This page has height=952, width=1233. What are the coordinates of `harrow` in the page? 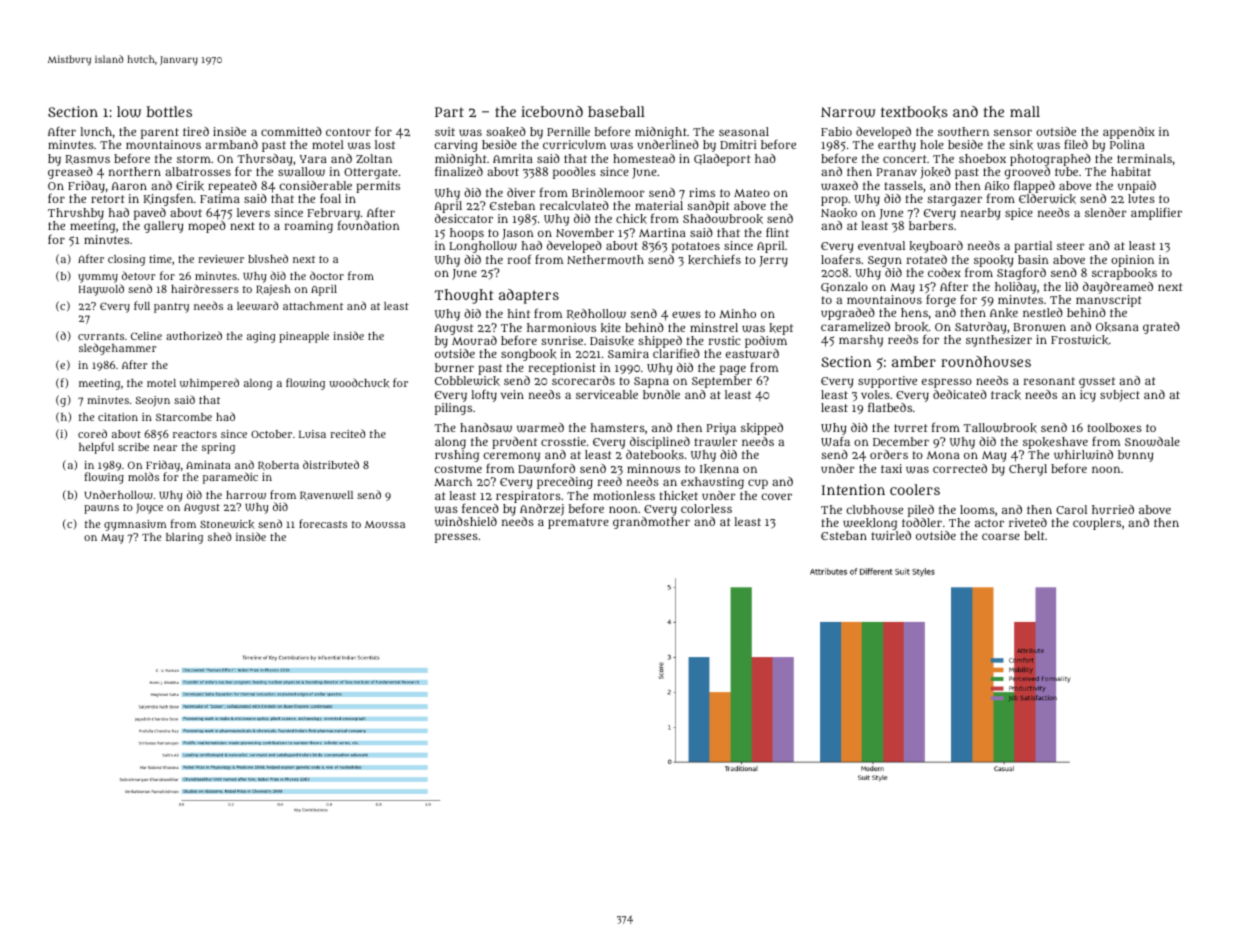 It's located at (246, 495).
